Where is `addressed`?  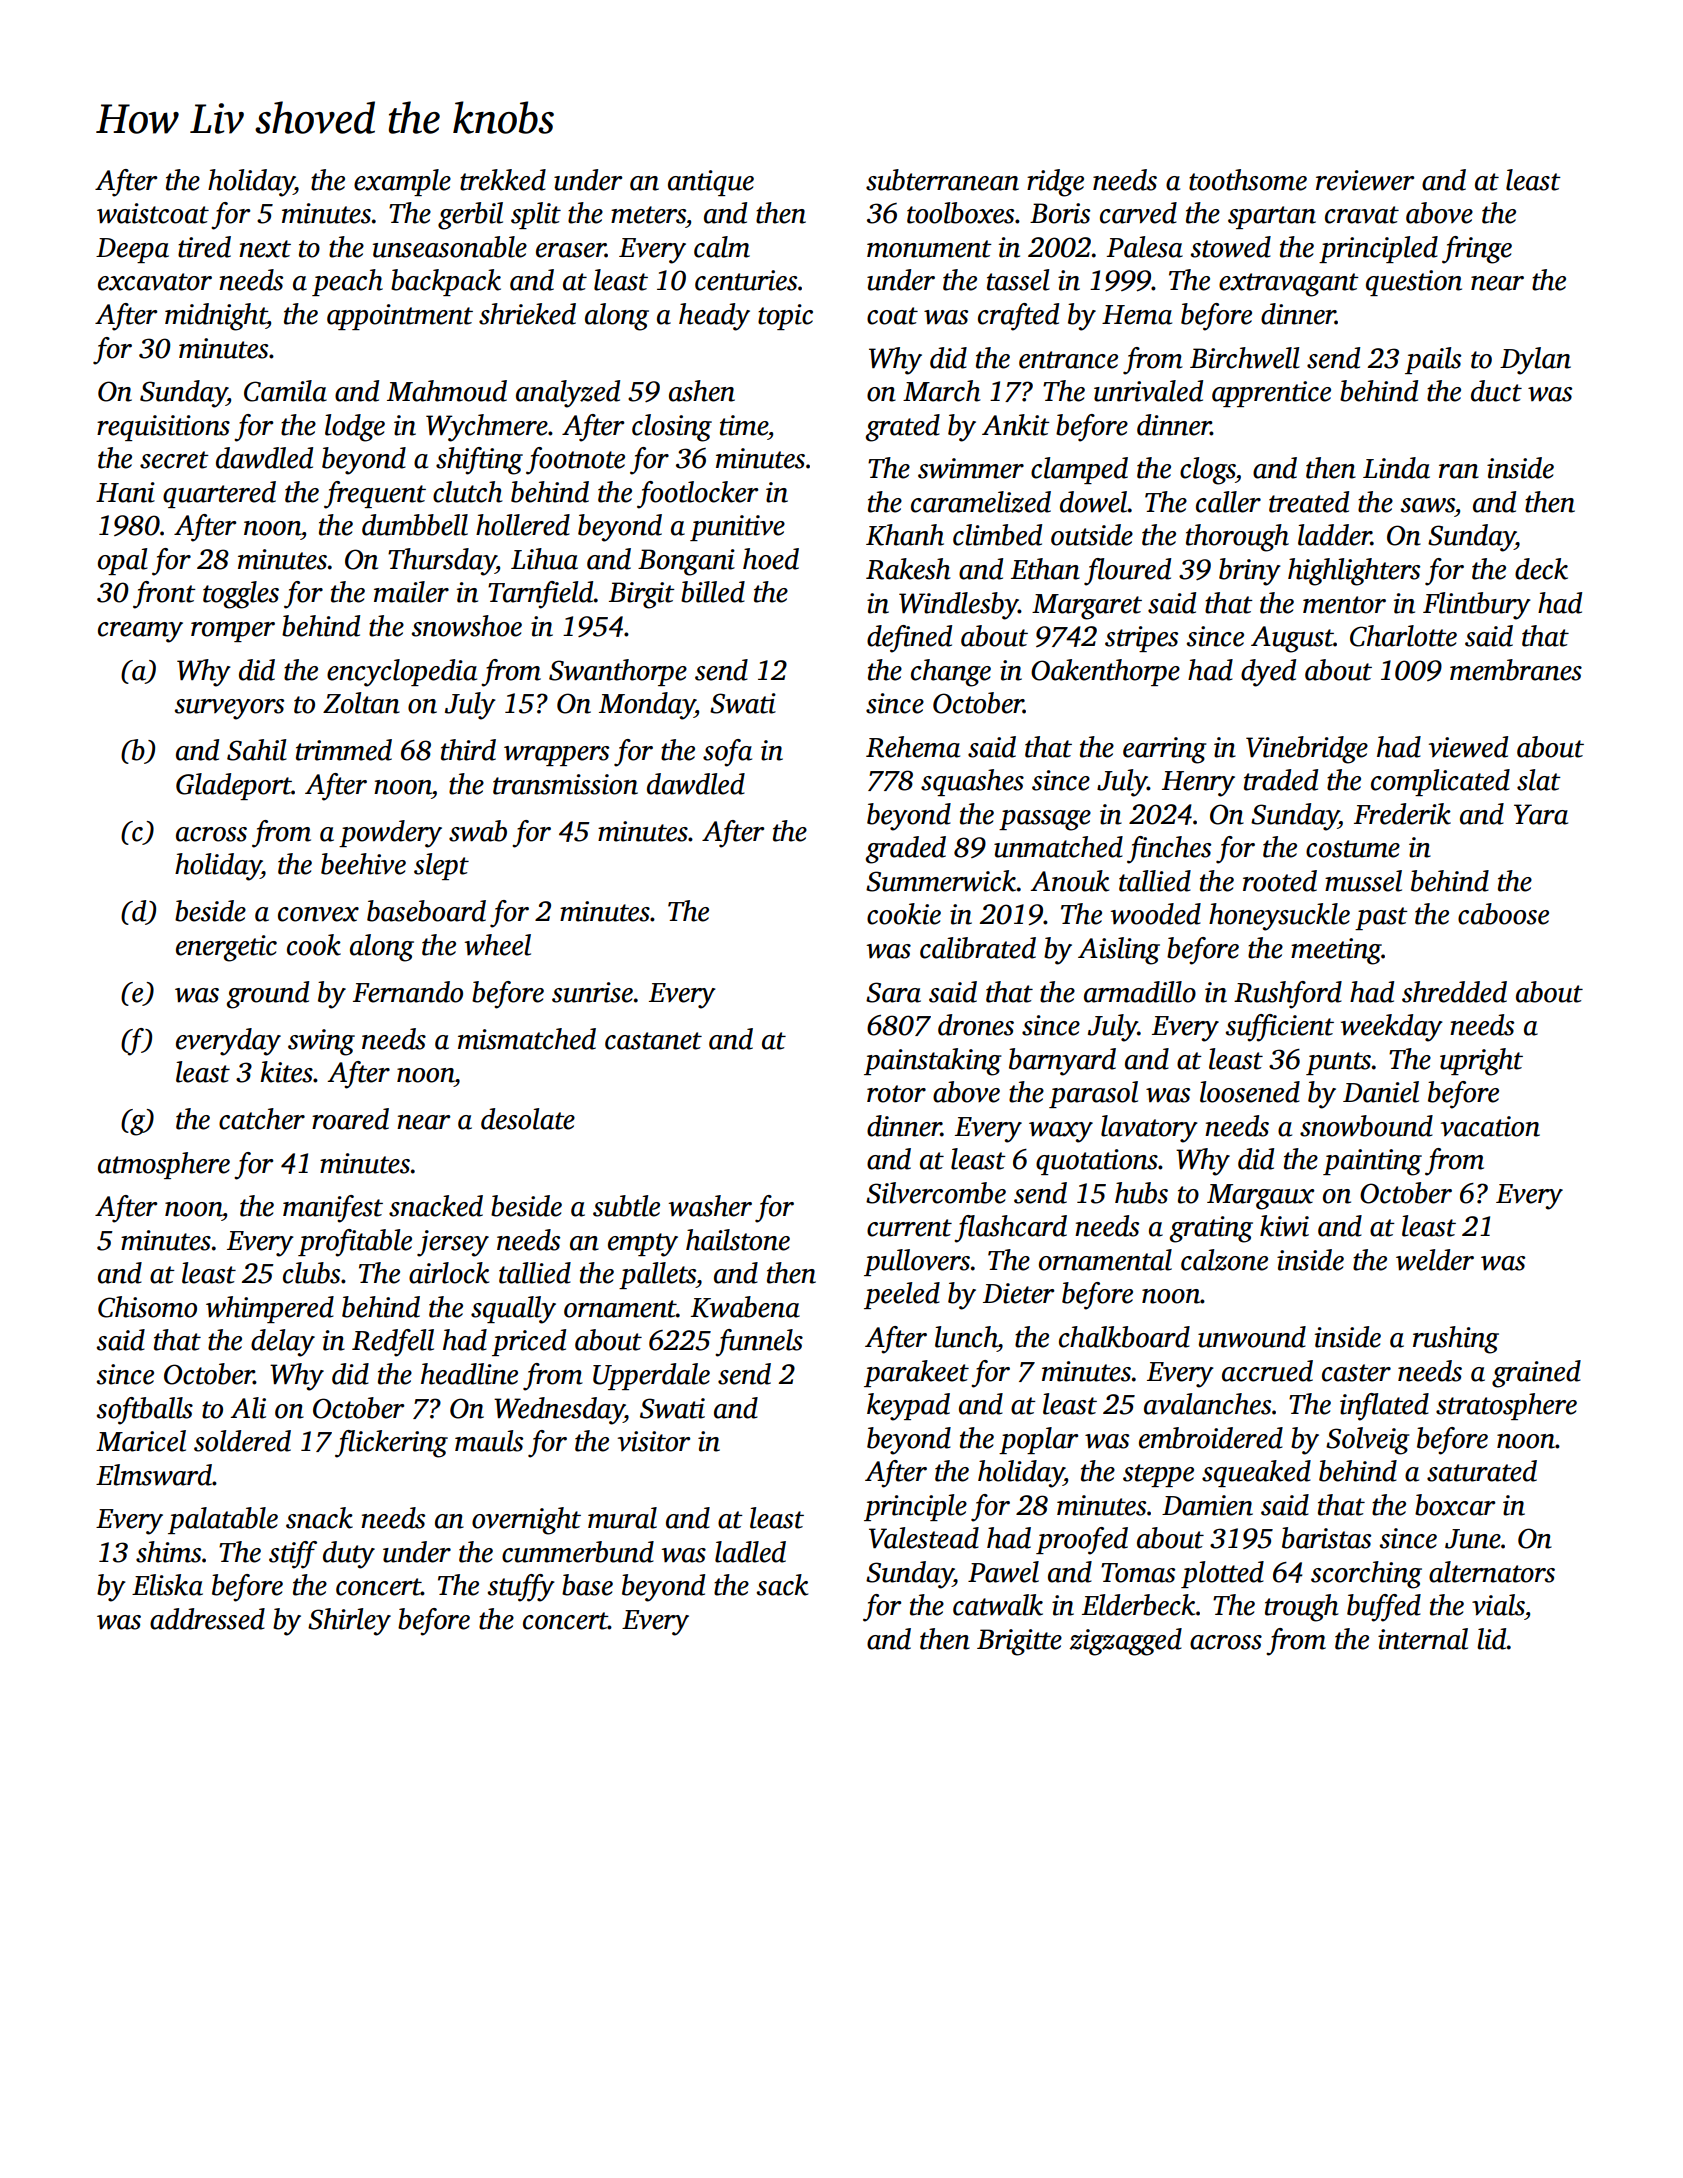 addressed is located at coordinates (207, 1619).
